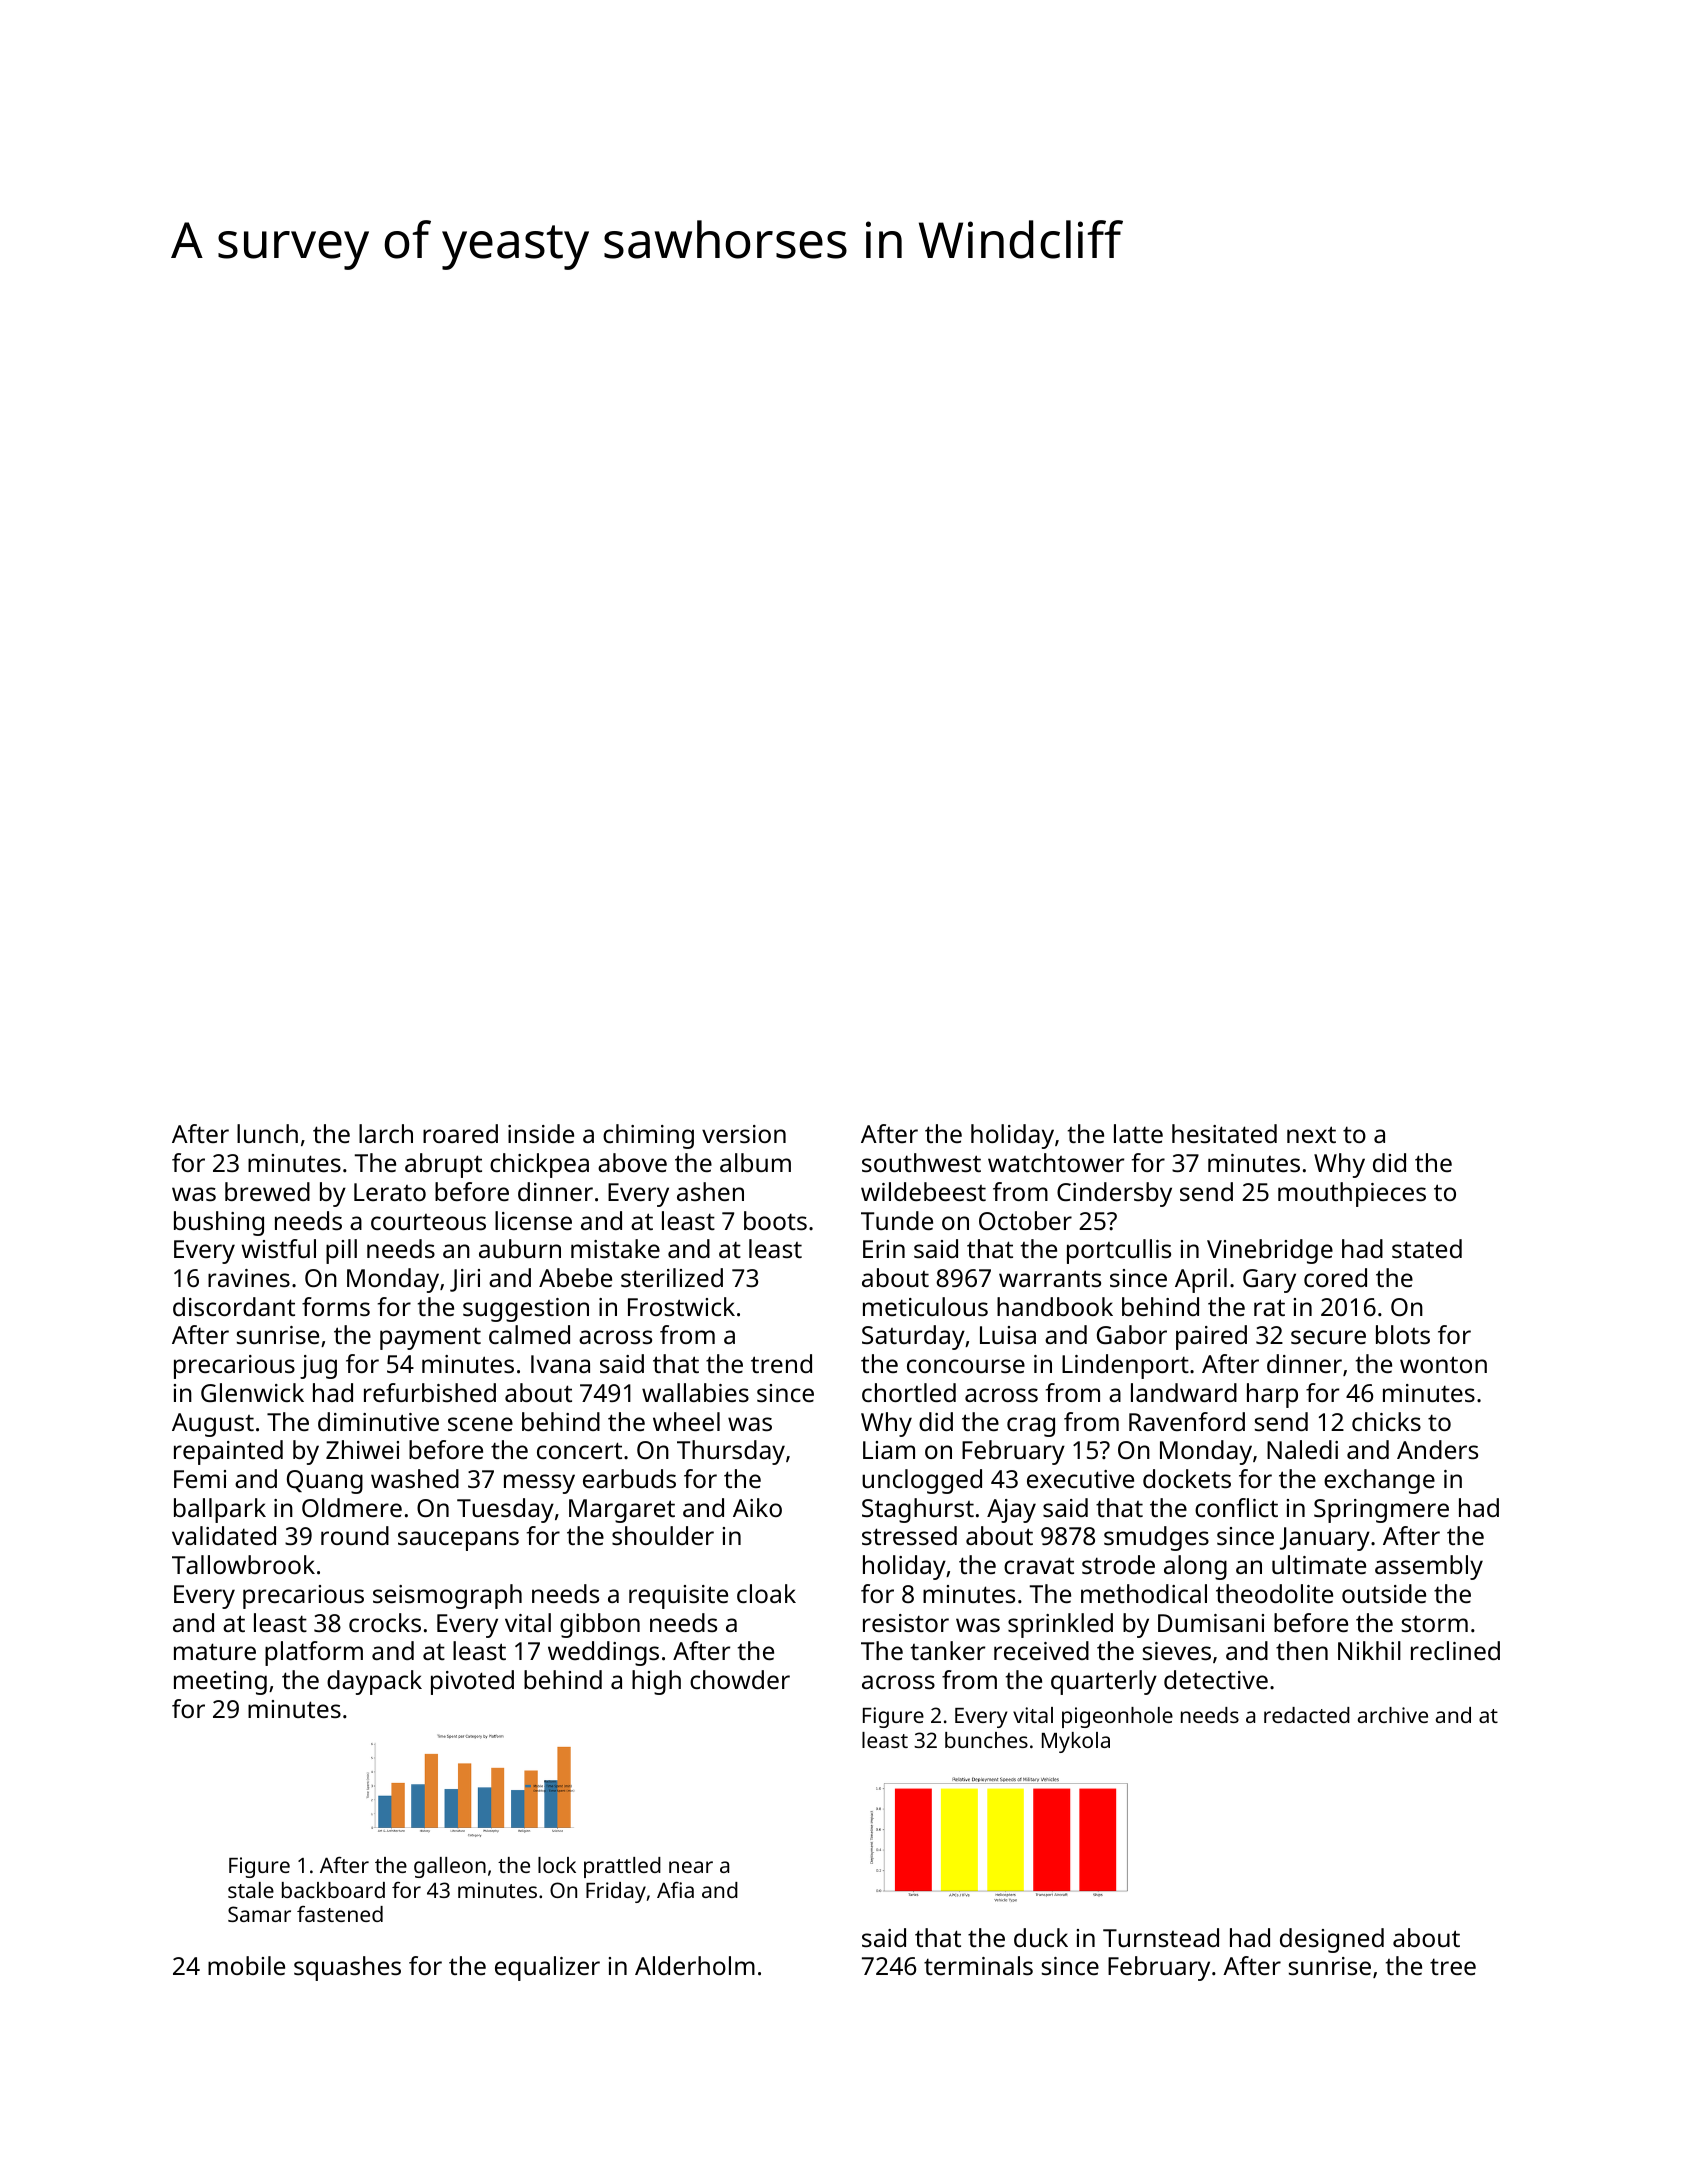 The width and height of the page is (1683, 2178). What do you see at coordinates (672, 1277) in the page?
I see `sterilized` at bounding box center [672, 1277].
